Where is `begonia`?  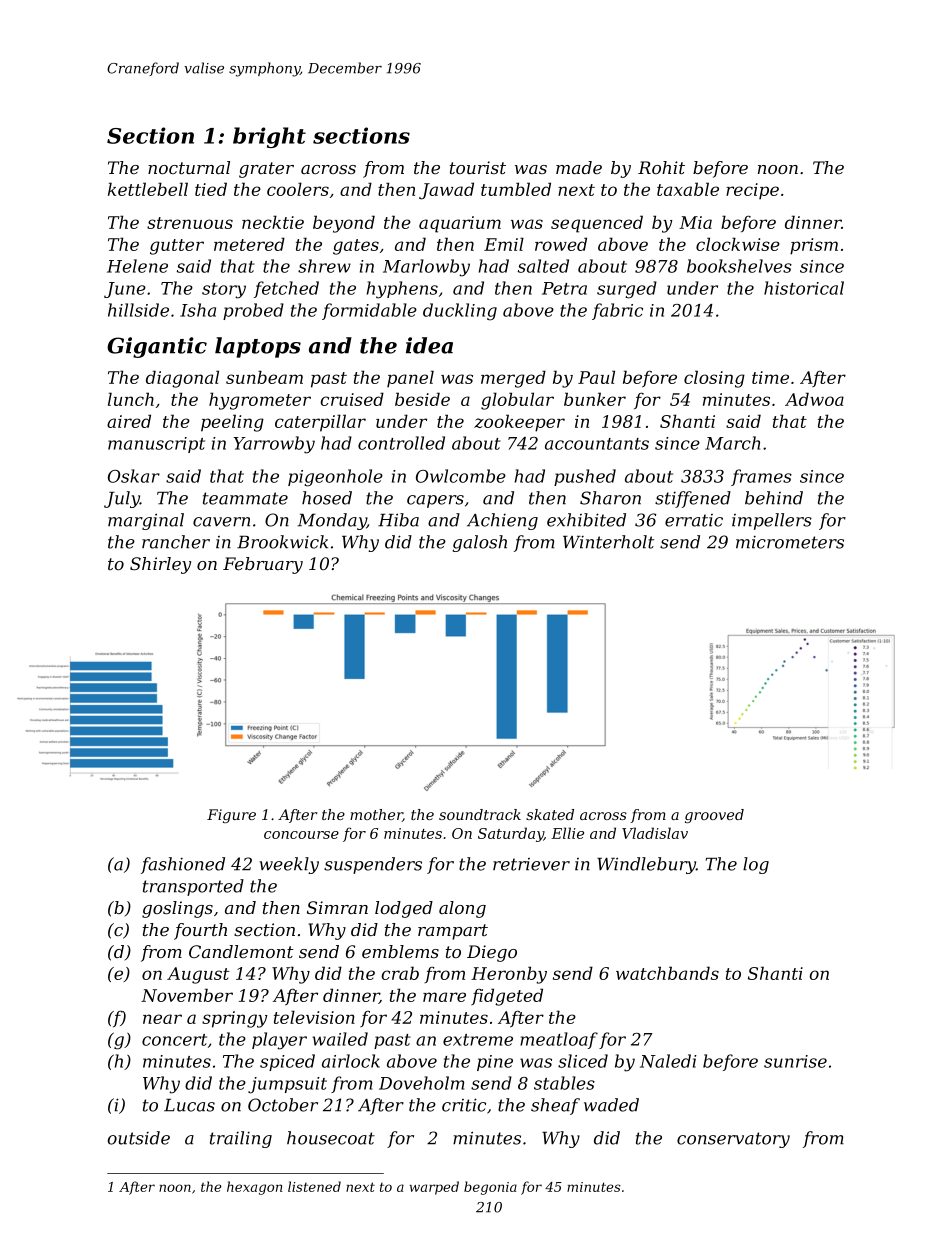
begonia is located at coordinates (490, 1188).
